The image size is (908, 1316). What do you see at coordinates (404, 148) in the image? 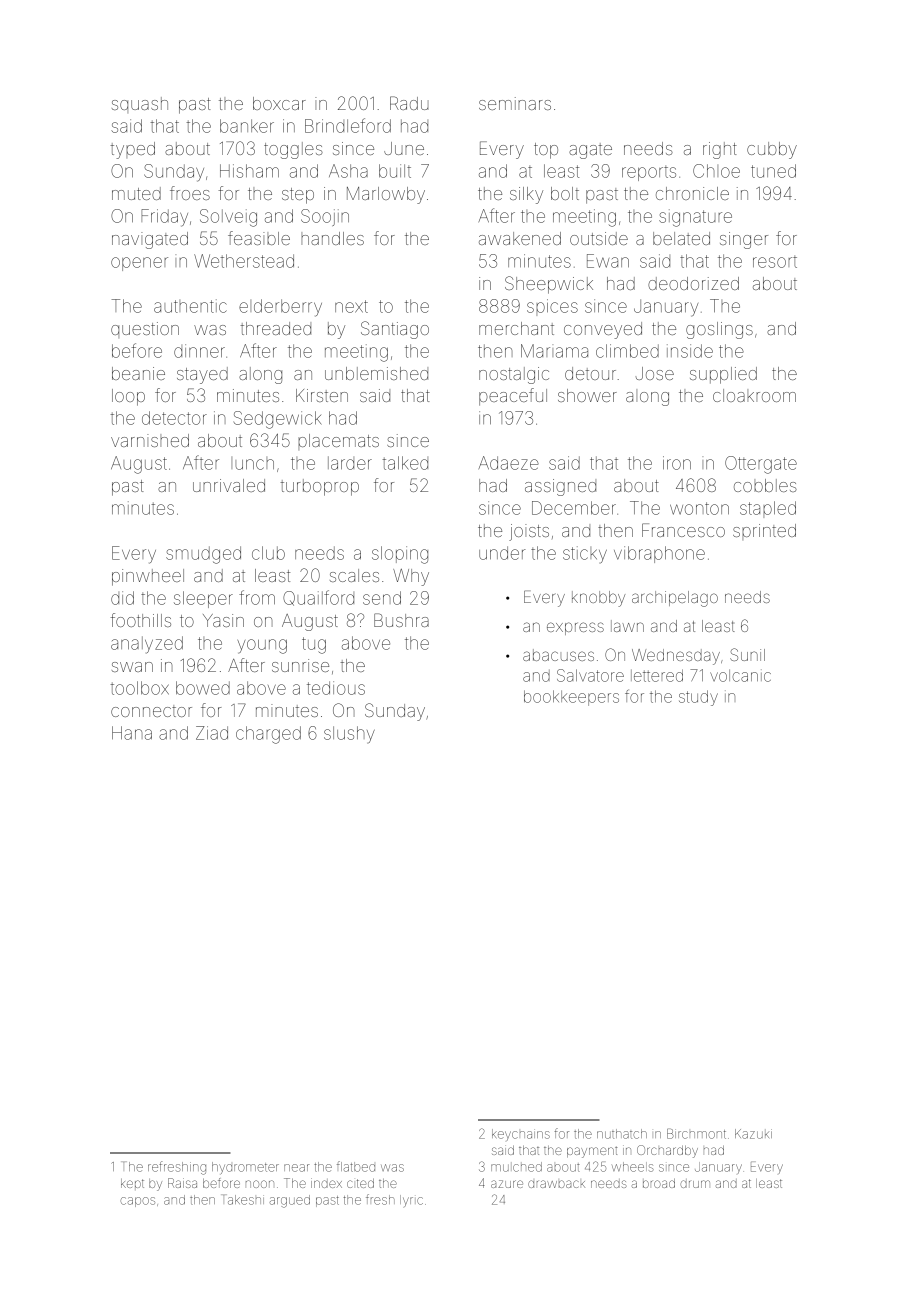
I see `June` at bounding box center [404, 148].
